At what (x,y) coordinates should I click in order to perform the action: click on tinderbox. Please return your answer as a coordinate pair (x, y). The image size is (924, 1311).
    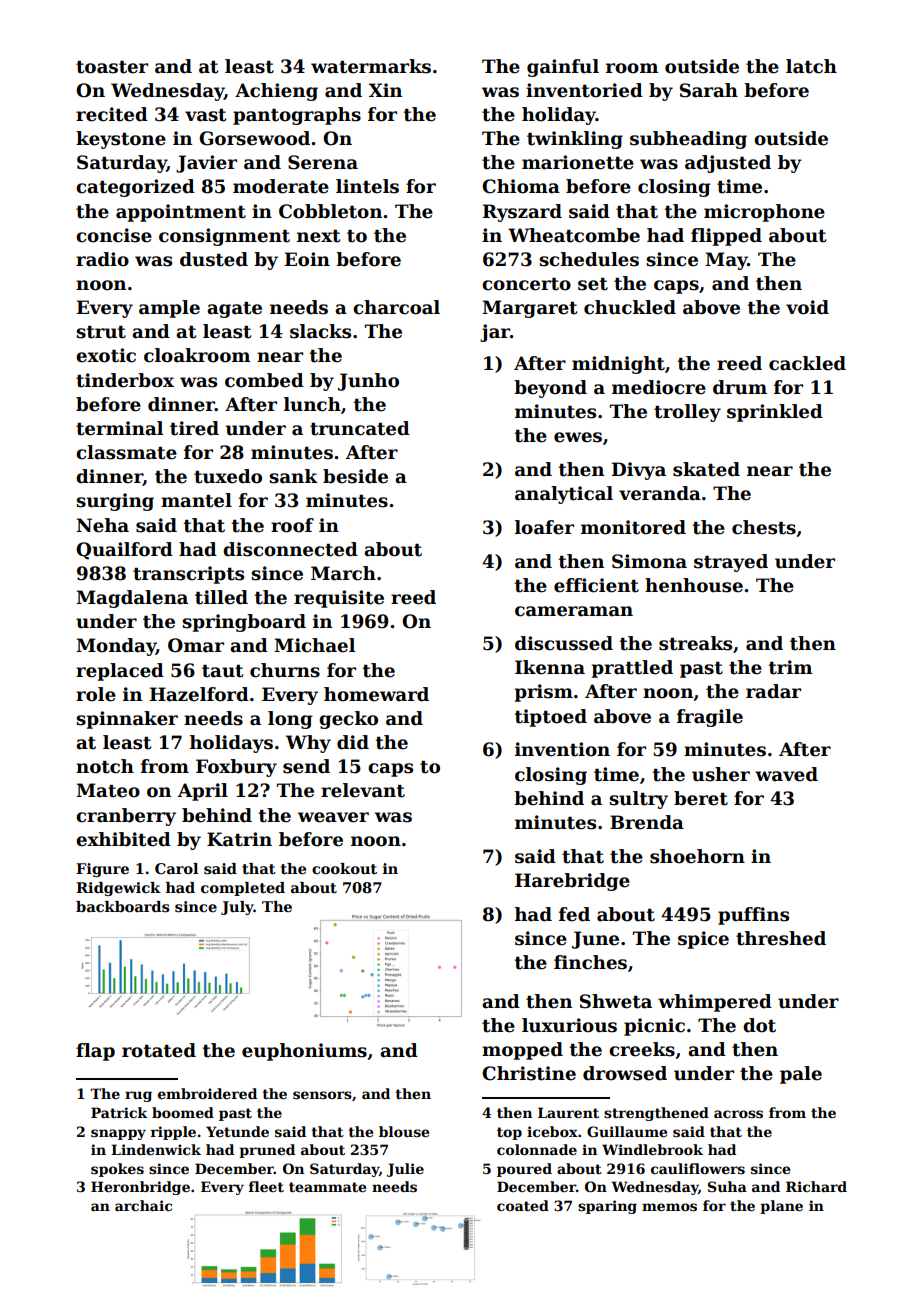
    Looking at the image, I should click on (125, 380).
